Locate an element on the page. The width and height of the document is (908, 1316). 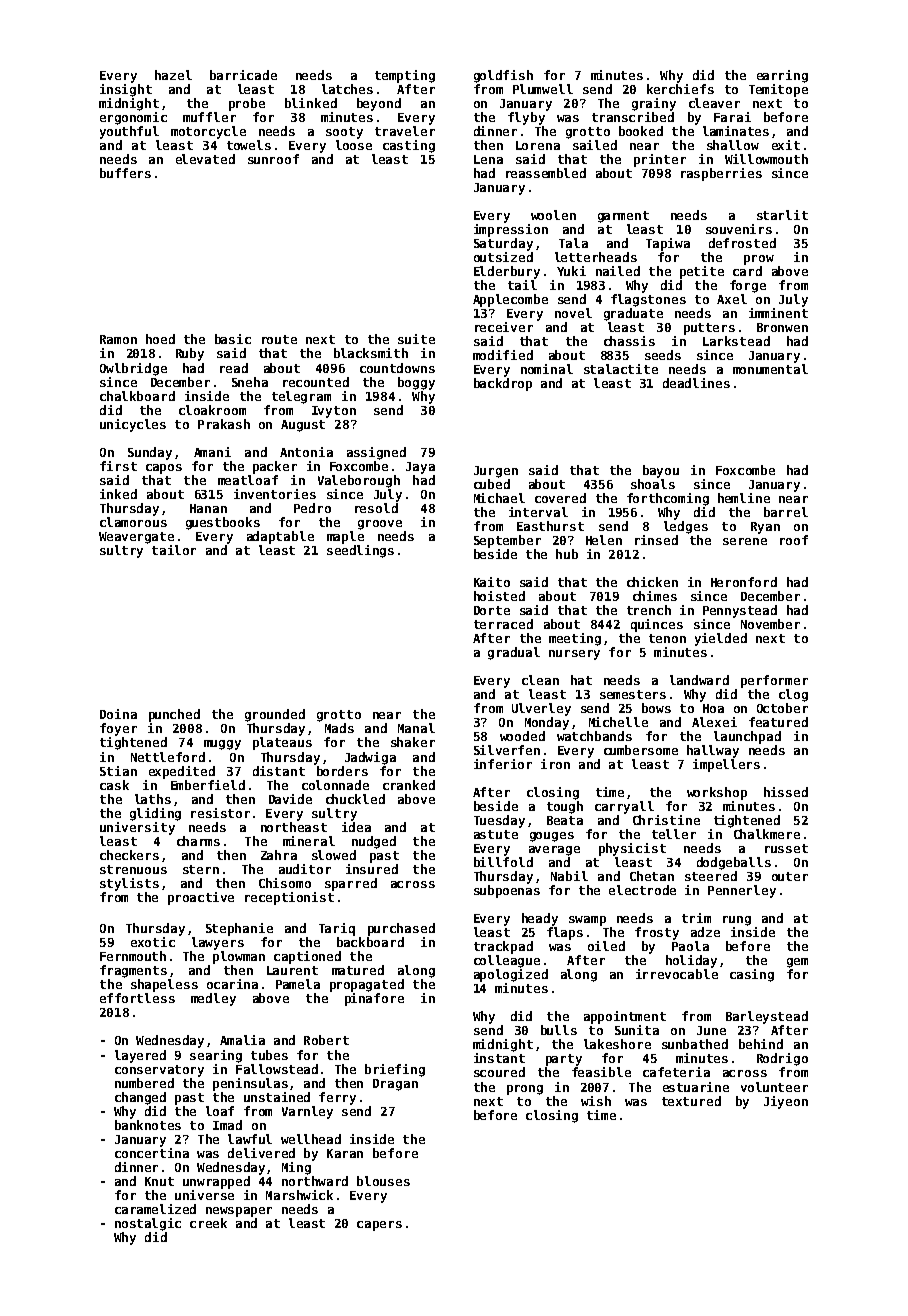
Jurgen is located at coordinates (496, 472).
